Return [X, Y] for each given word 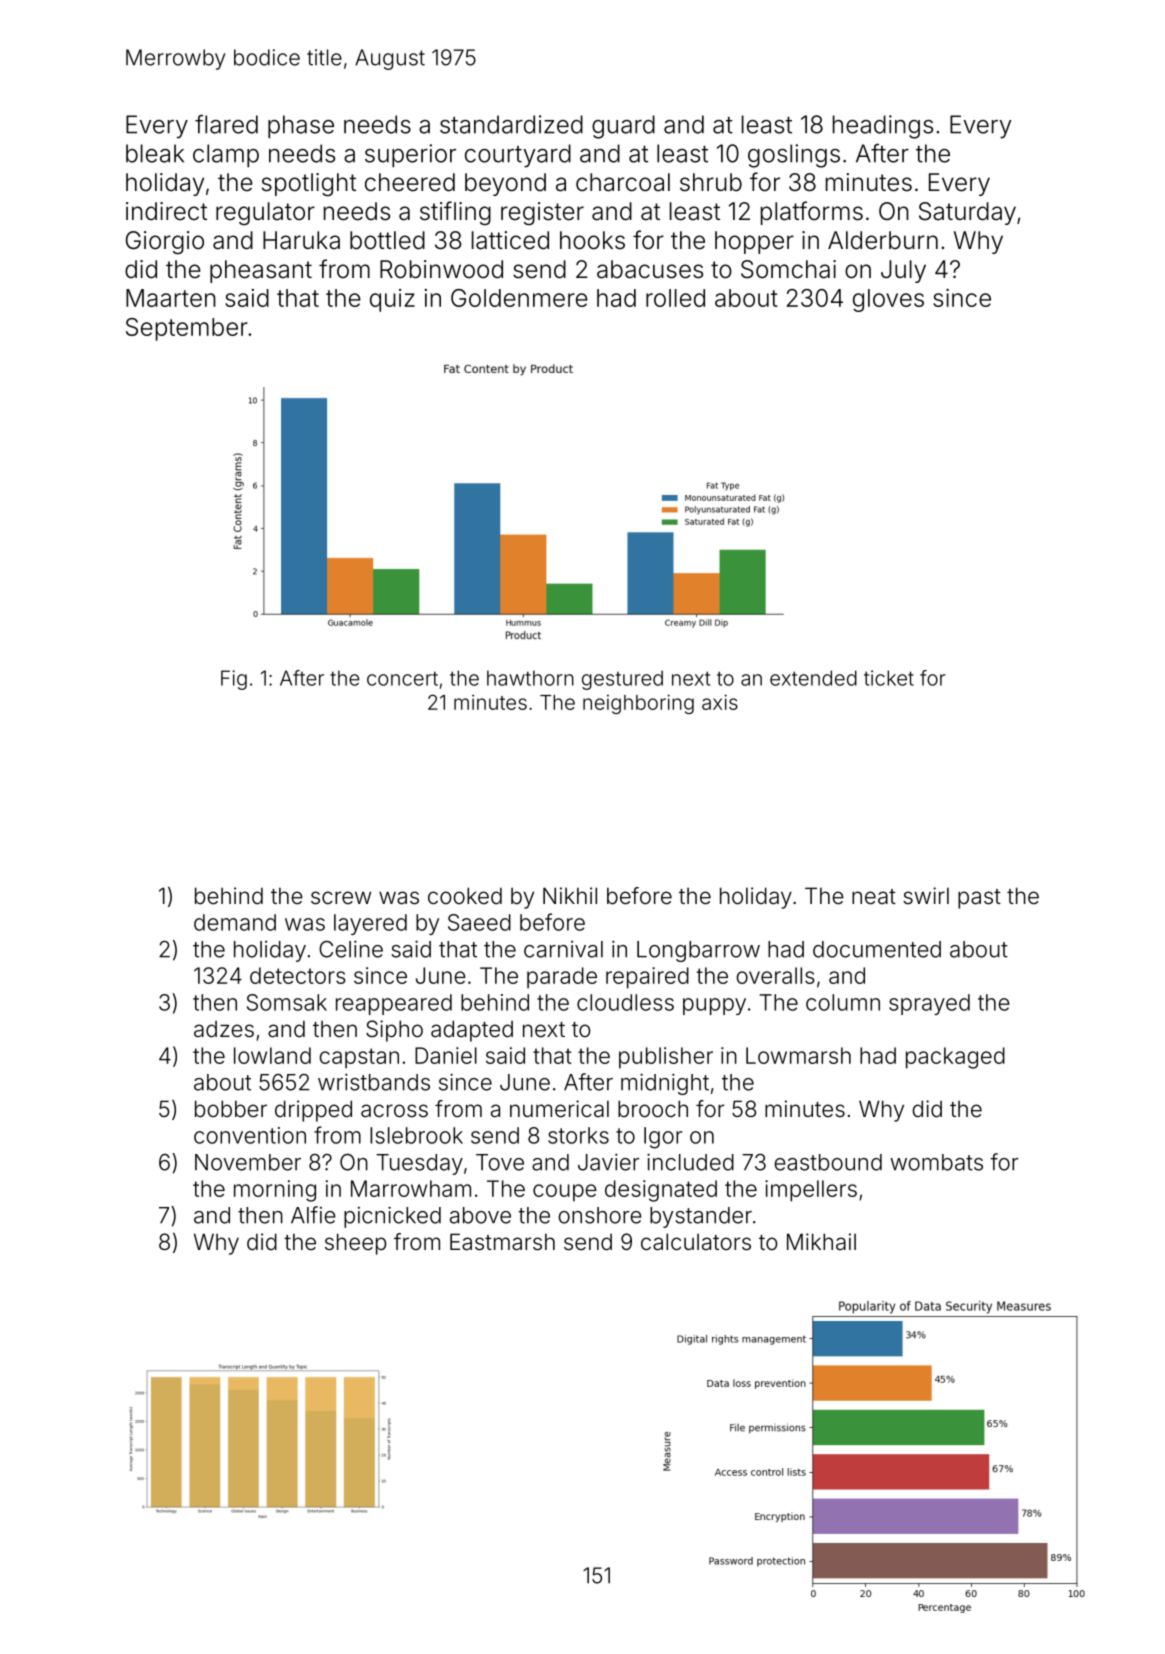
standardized [511, 124]
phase [301, 126]
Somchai [788, 269]
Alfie [313, 1215]
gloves [888, 300]
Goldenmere [519, 298]
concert [402, 678]
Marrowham [411, 1188]
